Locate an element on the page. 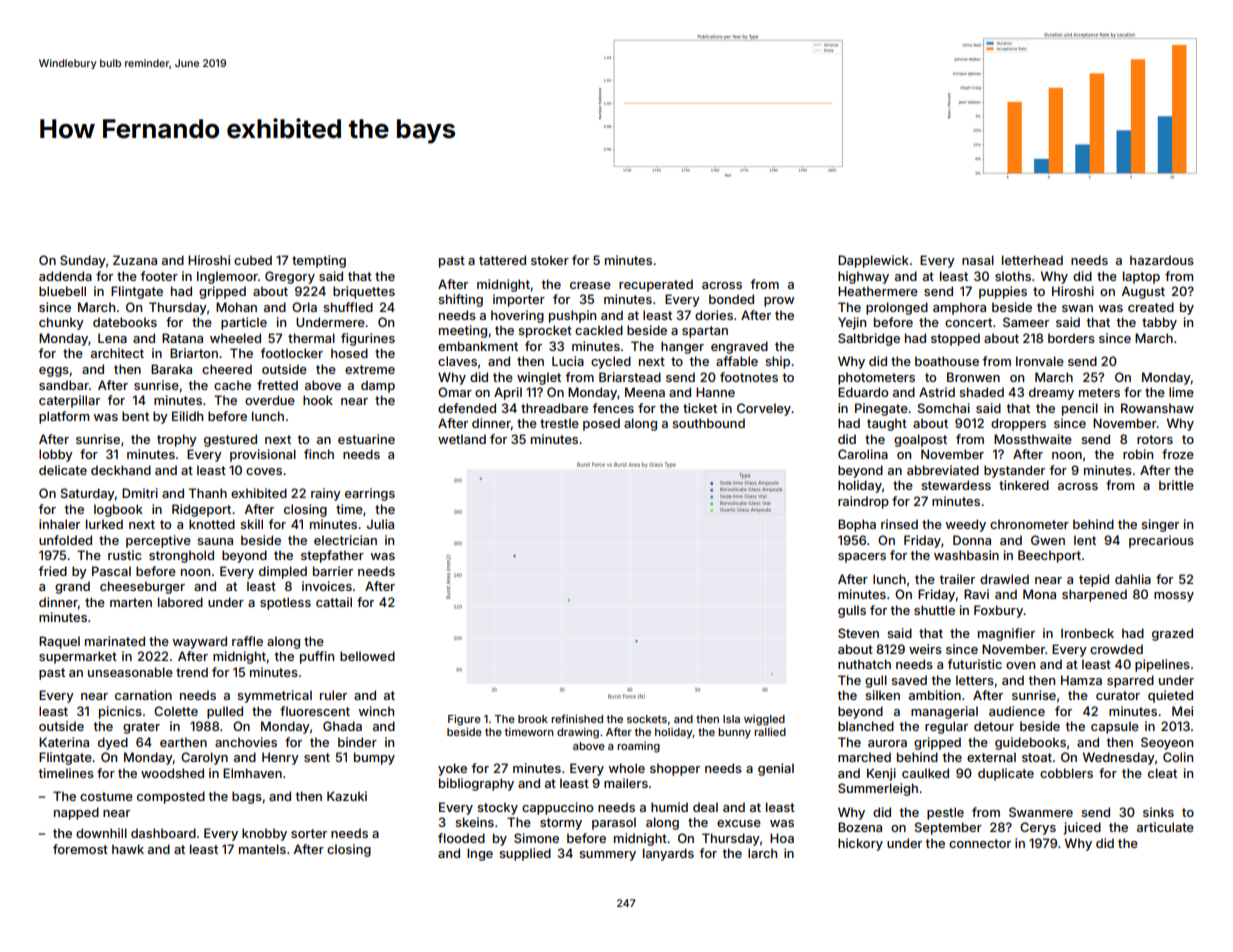 The width and height of the document is (1233, 952). supermarket is located at coordinates (78, 657).
